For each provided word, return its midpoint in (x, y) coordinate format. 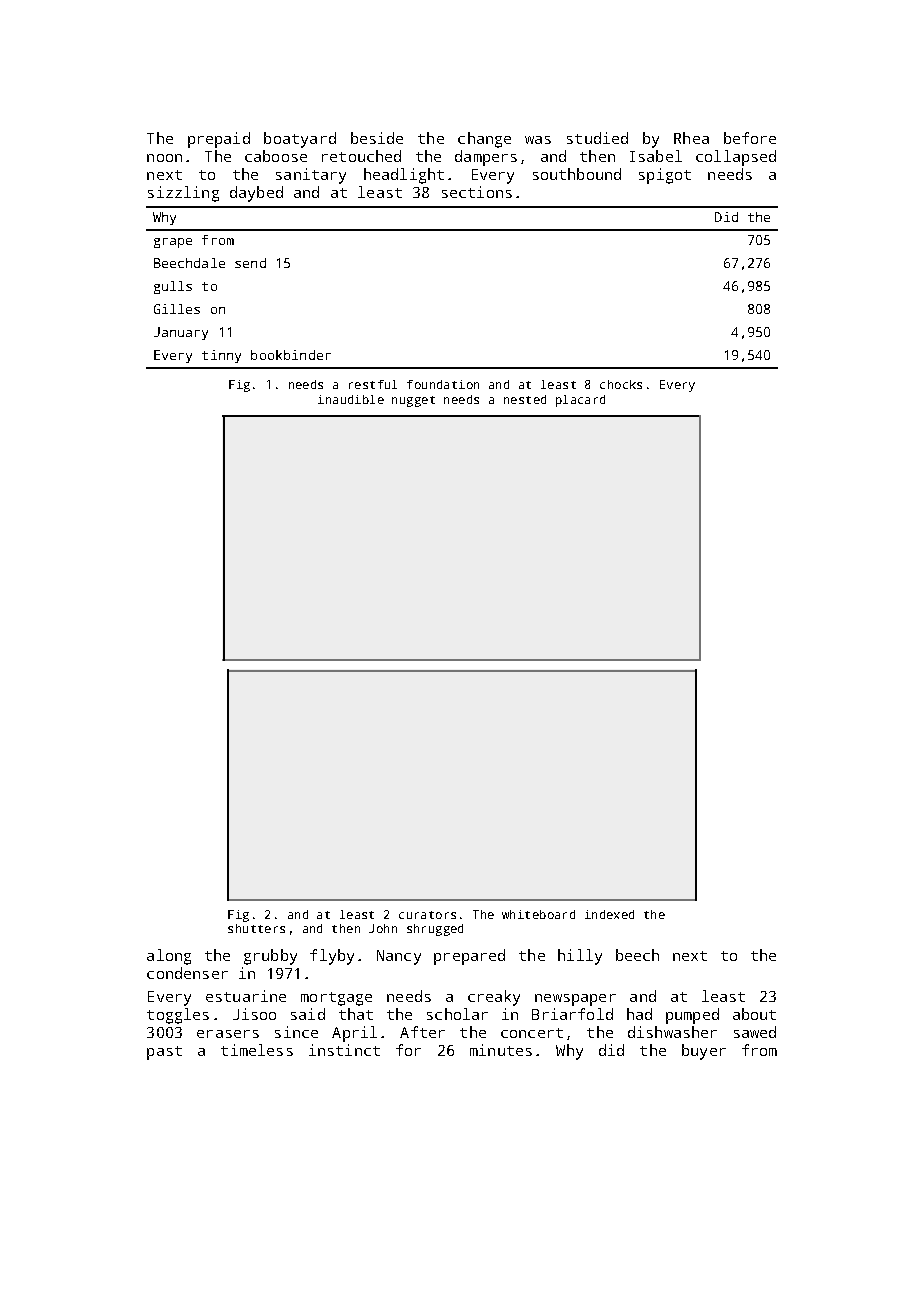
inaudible (351, 399)
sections (477, 192)
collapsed (736, 158)
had (639, 1014)
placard (580, 401)
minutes (501, 1050)
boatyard (300, 140)
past (164, 1053)
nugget (413, 401)
